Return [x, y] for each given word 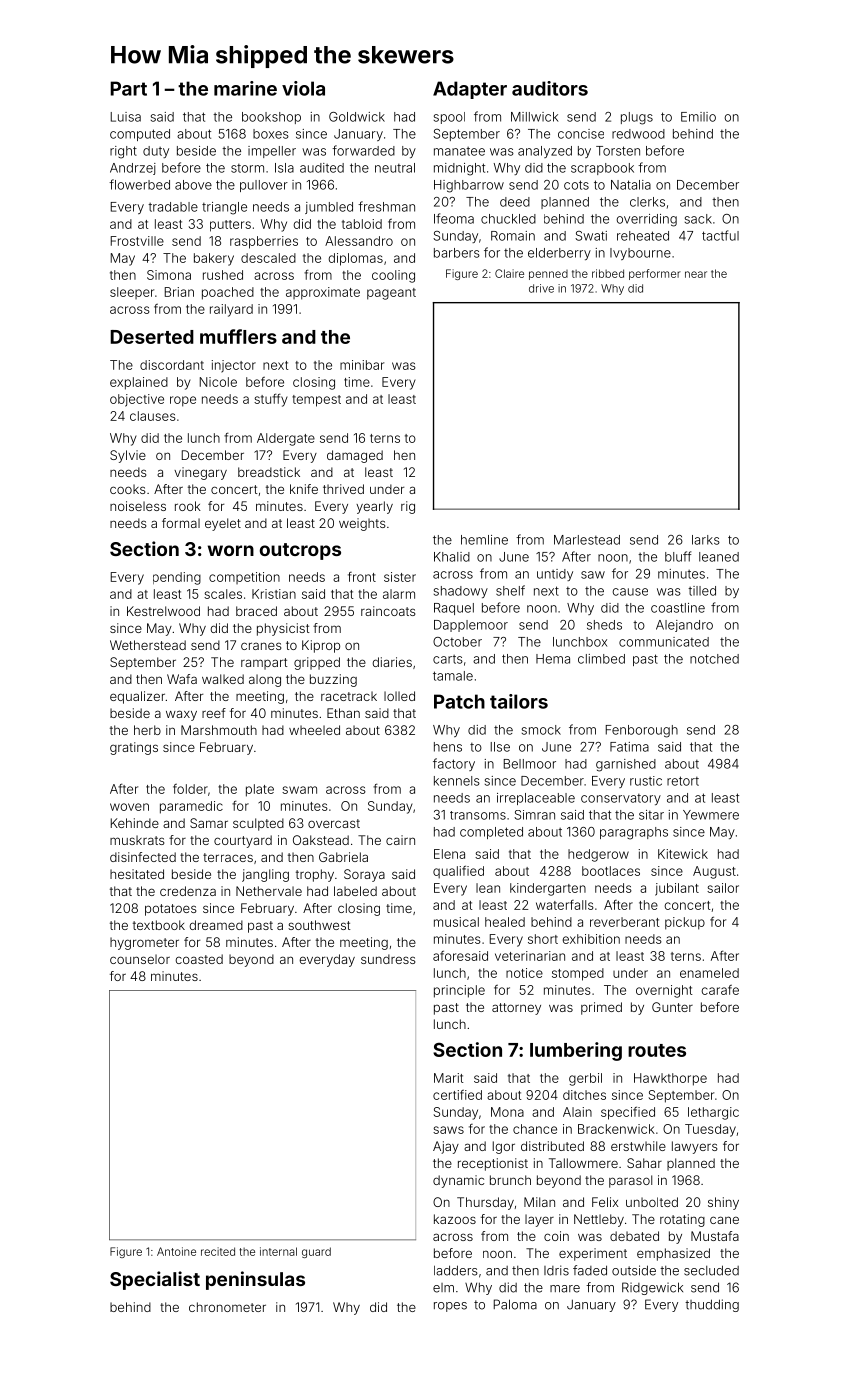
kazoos [455, 1219]
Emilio [698, 117]
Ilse [500, 747]
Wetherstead [148, 645]
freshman [386, 206]
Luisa [126, 117]
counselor [140, 959]
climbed [601, 659]
